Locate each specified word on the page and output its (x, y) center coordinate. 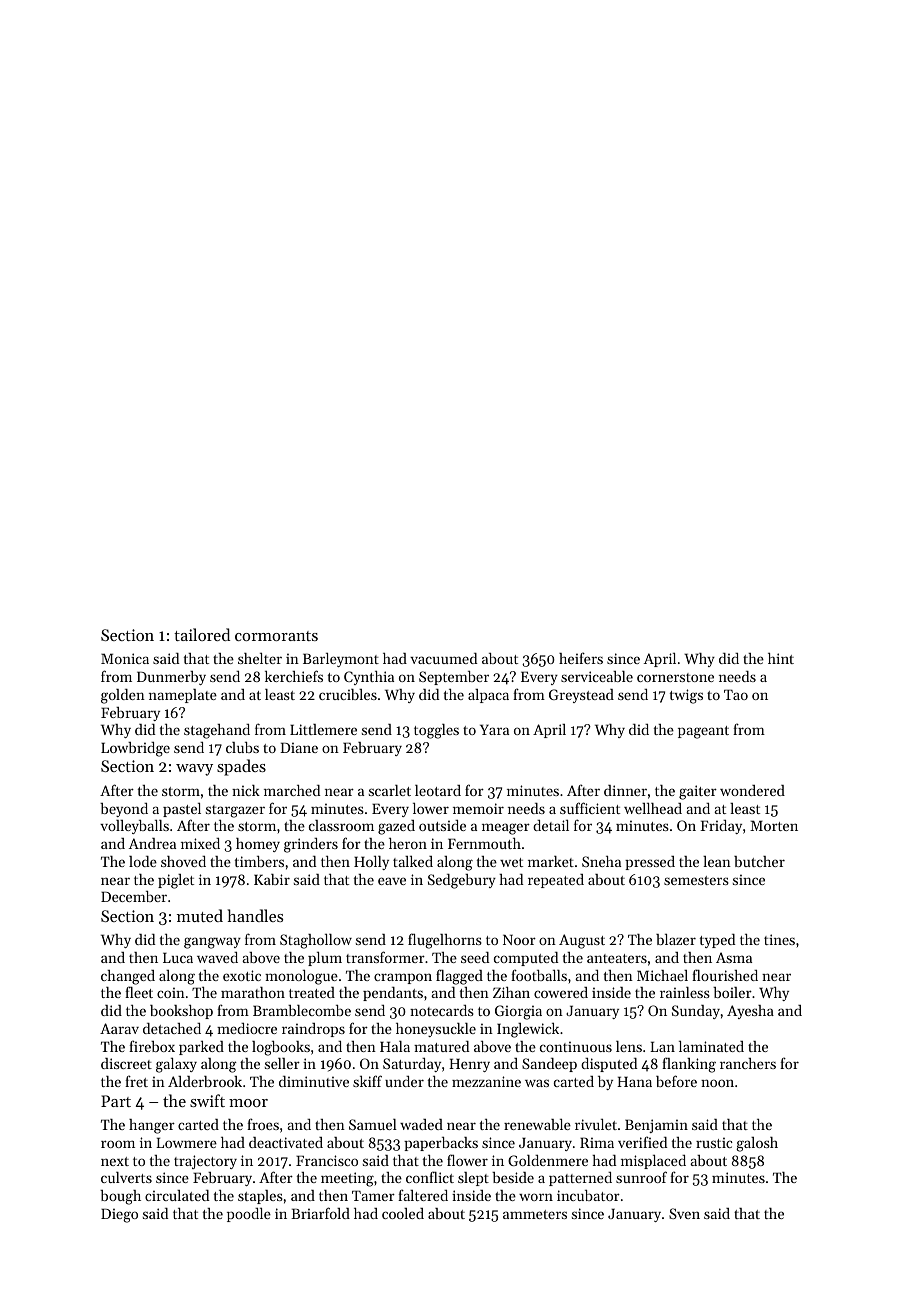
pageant (703, 732)
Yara (494, 729)
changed (128, 977)
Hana (634, 1081)
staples (260, 1197)
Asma (734, 957)
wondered (752, 790)
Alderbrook (205, 1081)
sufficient (590, 808)
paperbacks (441, 1144)
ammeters (535, 1214)
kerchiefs (294, 676)
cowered (561, 992)
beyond (124, 810)
